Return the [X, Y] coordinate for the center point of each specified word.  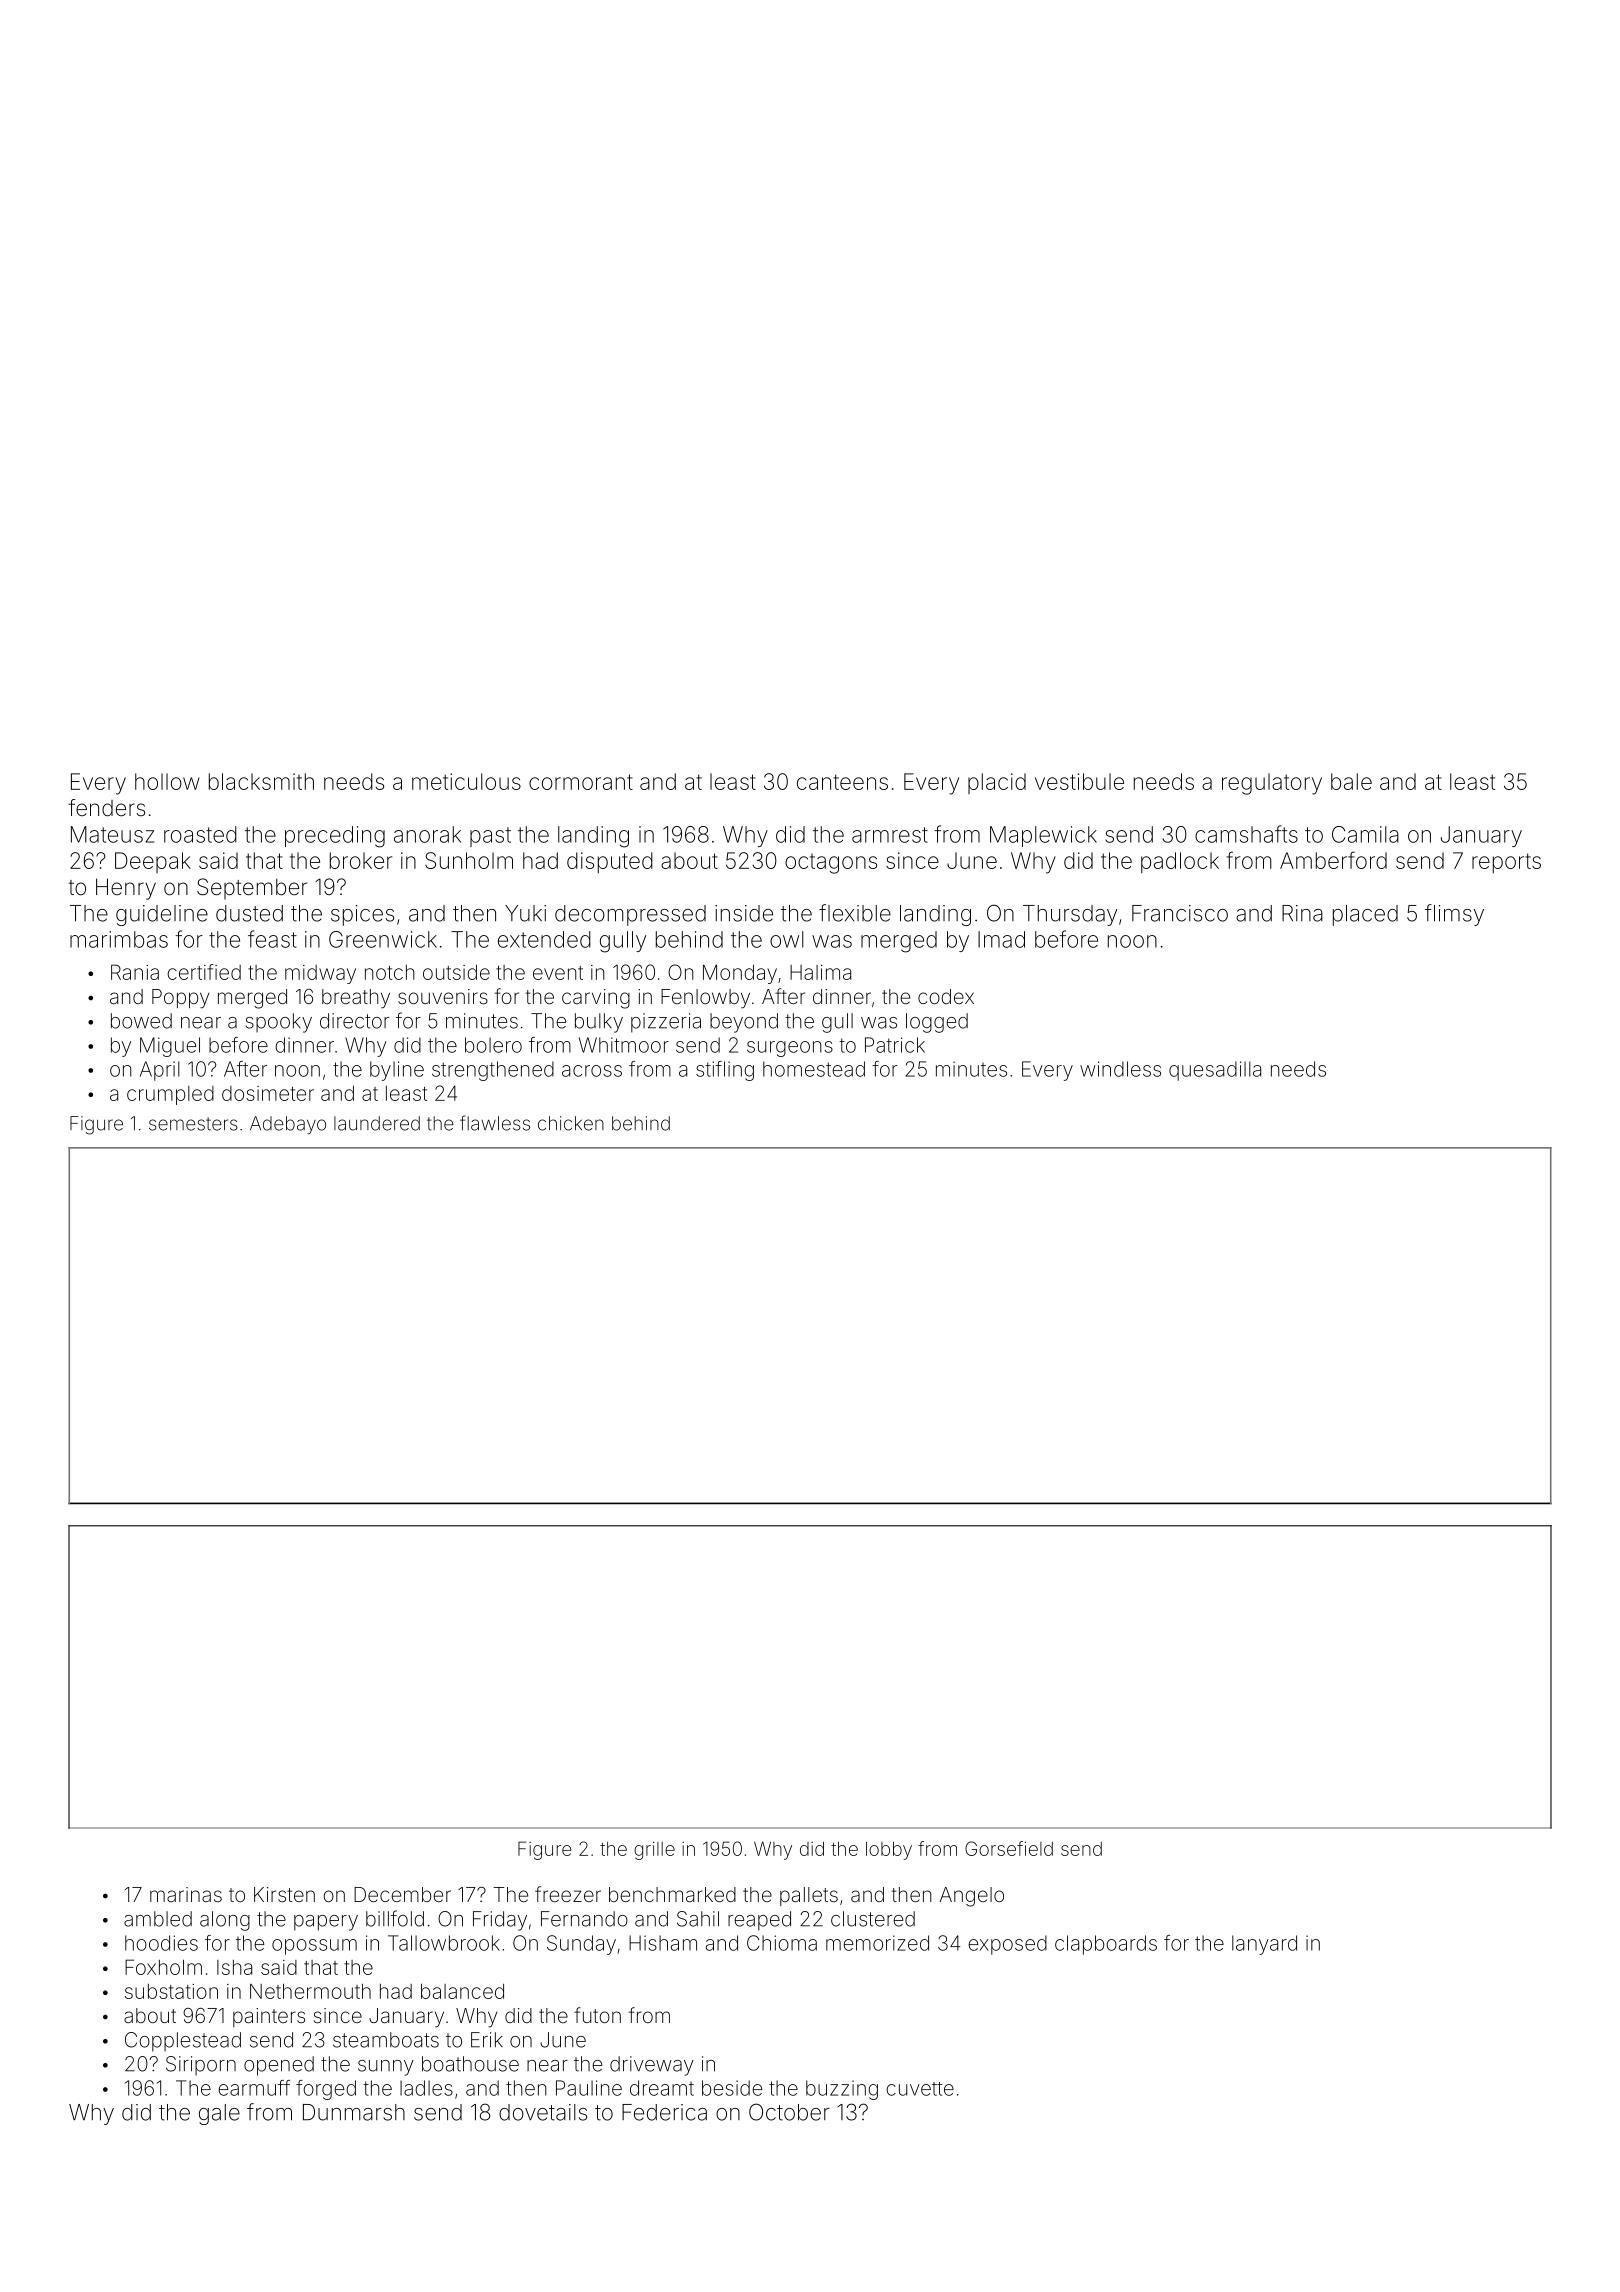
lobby [889, 1850]
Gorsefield [1009, 1848]
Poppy [180, 999]
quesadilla [1215, 1071]
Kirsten [284, 1894]
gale [219, 2114]
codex [946, 996]
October [789, 2112]
